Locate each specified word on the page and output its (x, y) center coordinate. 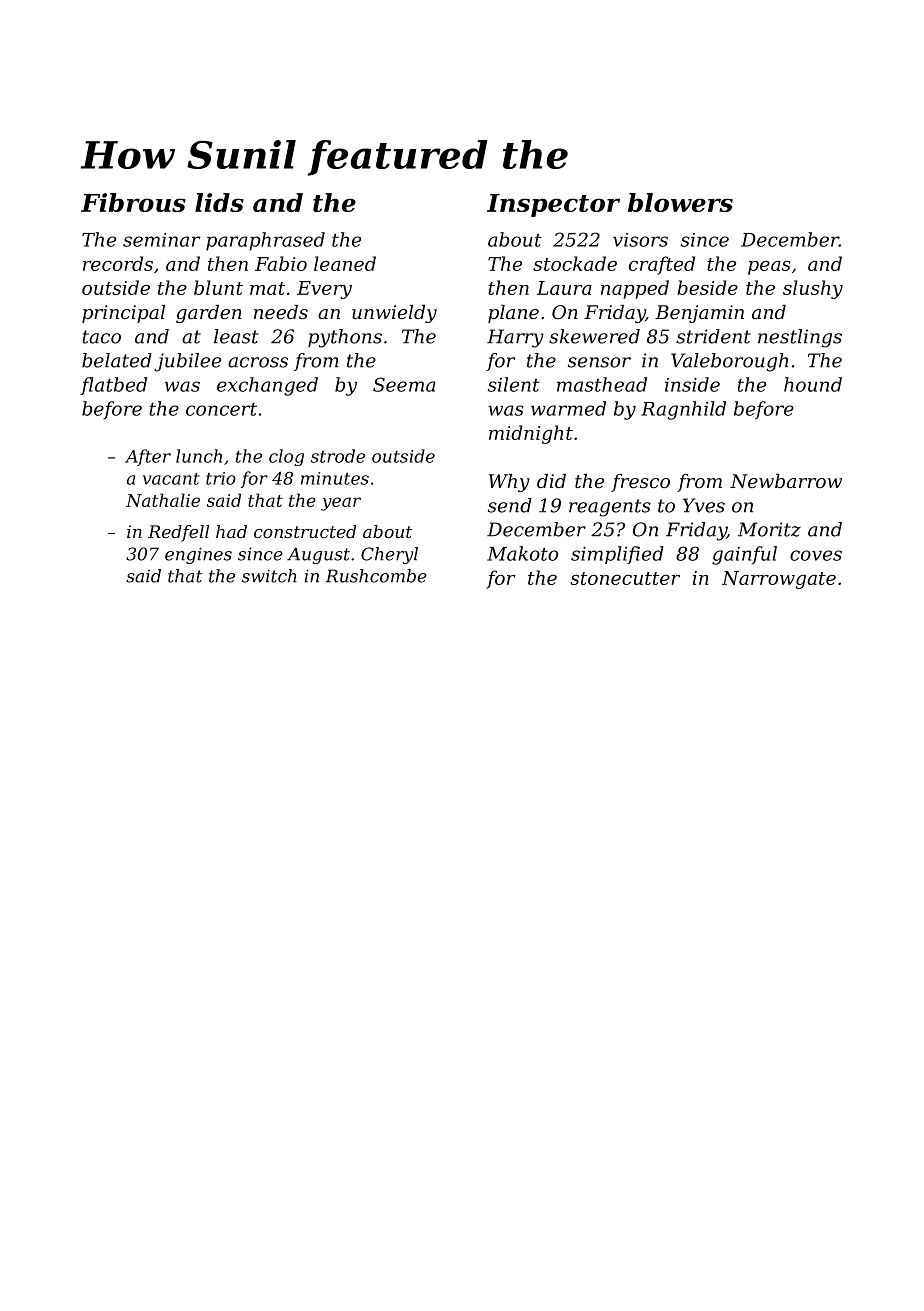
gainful (744, 555)
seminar (161, 240)
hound (813, 384)
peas (769, 268)
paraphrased (265, 241)
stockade (575, 263)
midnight (531, 434)
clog (286, 457)
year (341, 504)
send (510, 505)
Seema (404, 384)
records (118, 263)
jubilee (187, 362)
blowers (680, 202)
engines (198, 555)
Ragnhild (683, 410)
